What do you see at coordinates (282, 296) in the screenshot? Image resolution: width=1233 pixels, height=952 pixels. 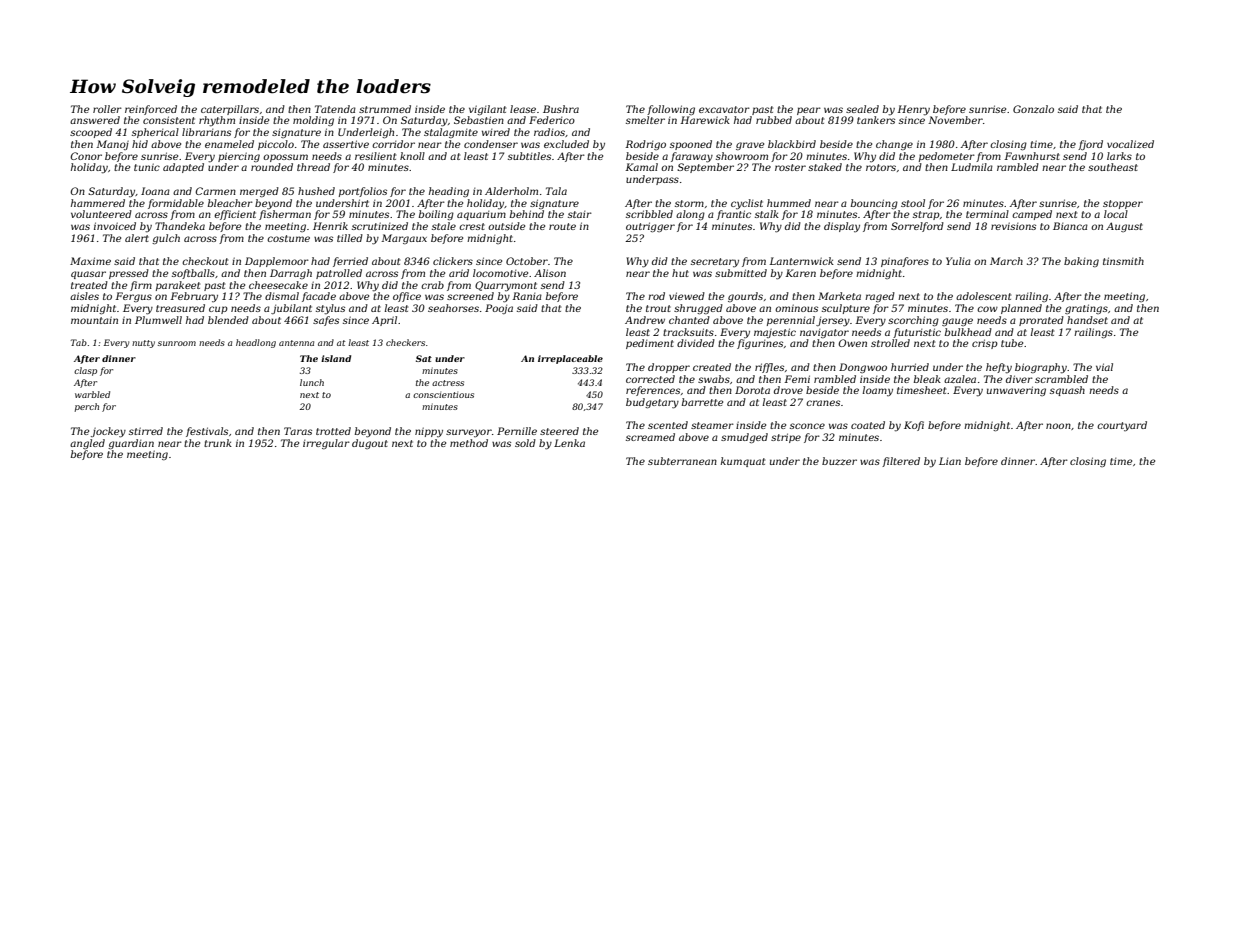 I see `dismal` at bounding box center [282, 296].
